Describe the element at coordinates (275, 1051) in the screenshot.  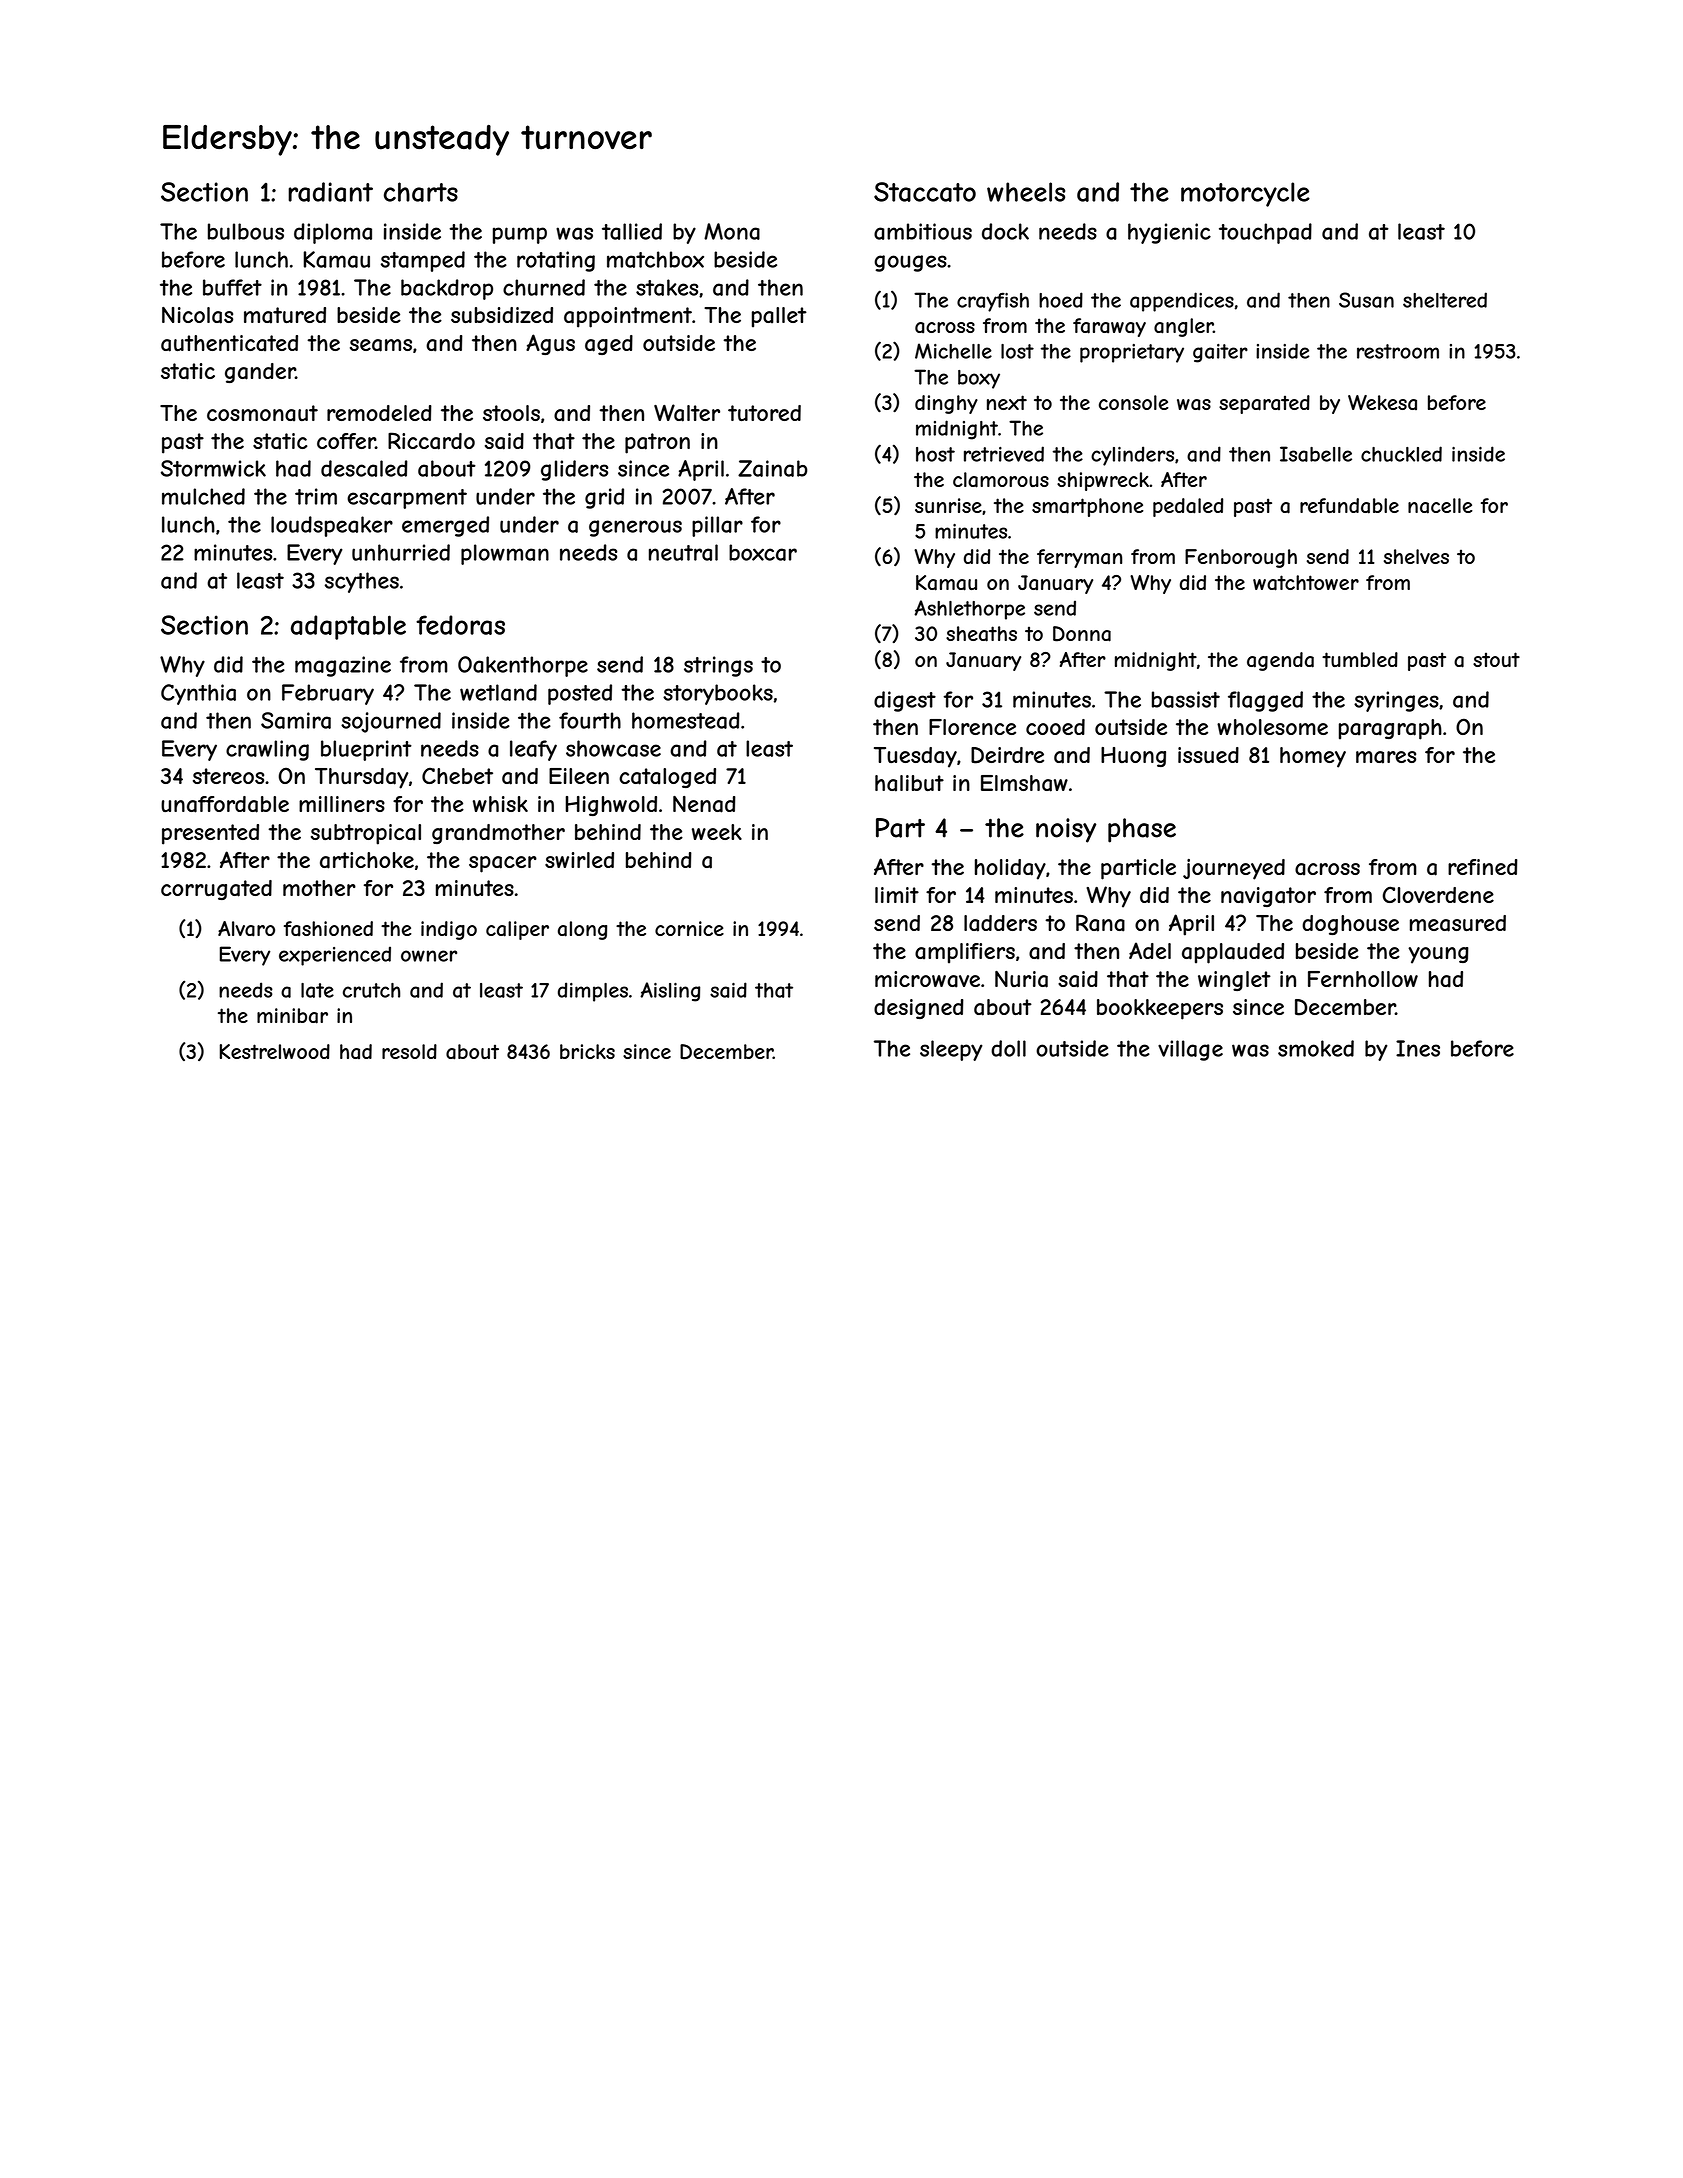
I see `Kestrelwood` at that location.
